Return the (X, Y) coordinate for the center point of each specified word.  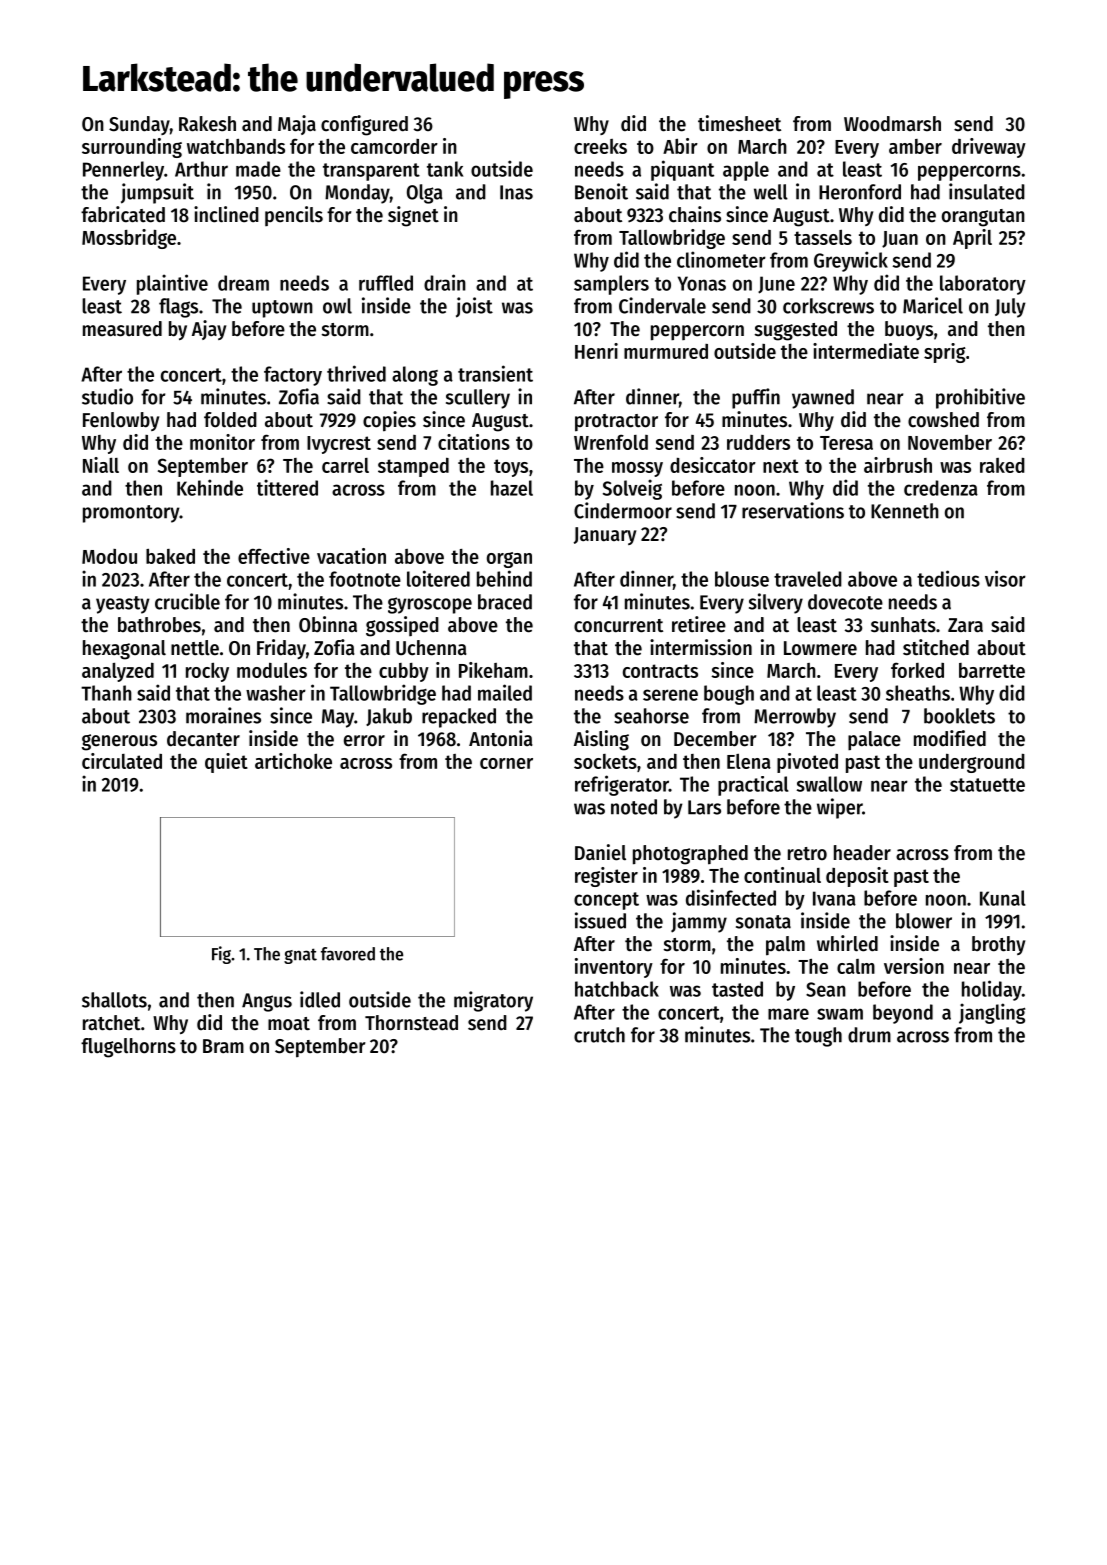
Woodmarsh (892, 124)
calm (856, 966)
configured (364, 125)
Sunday (139, 125)
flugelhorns (128, 1048)
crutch (599, 1035)
